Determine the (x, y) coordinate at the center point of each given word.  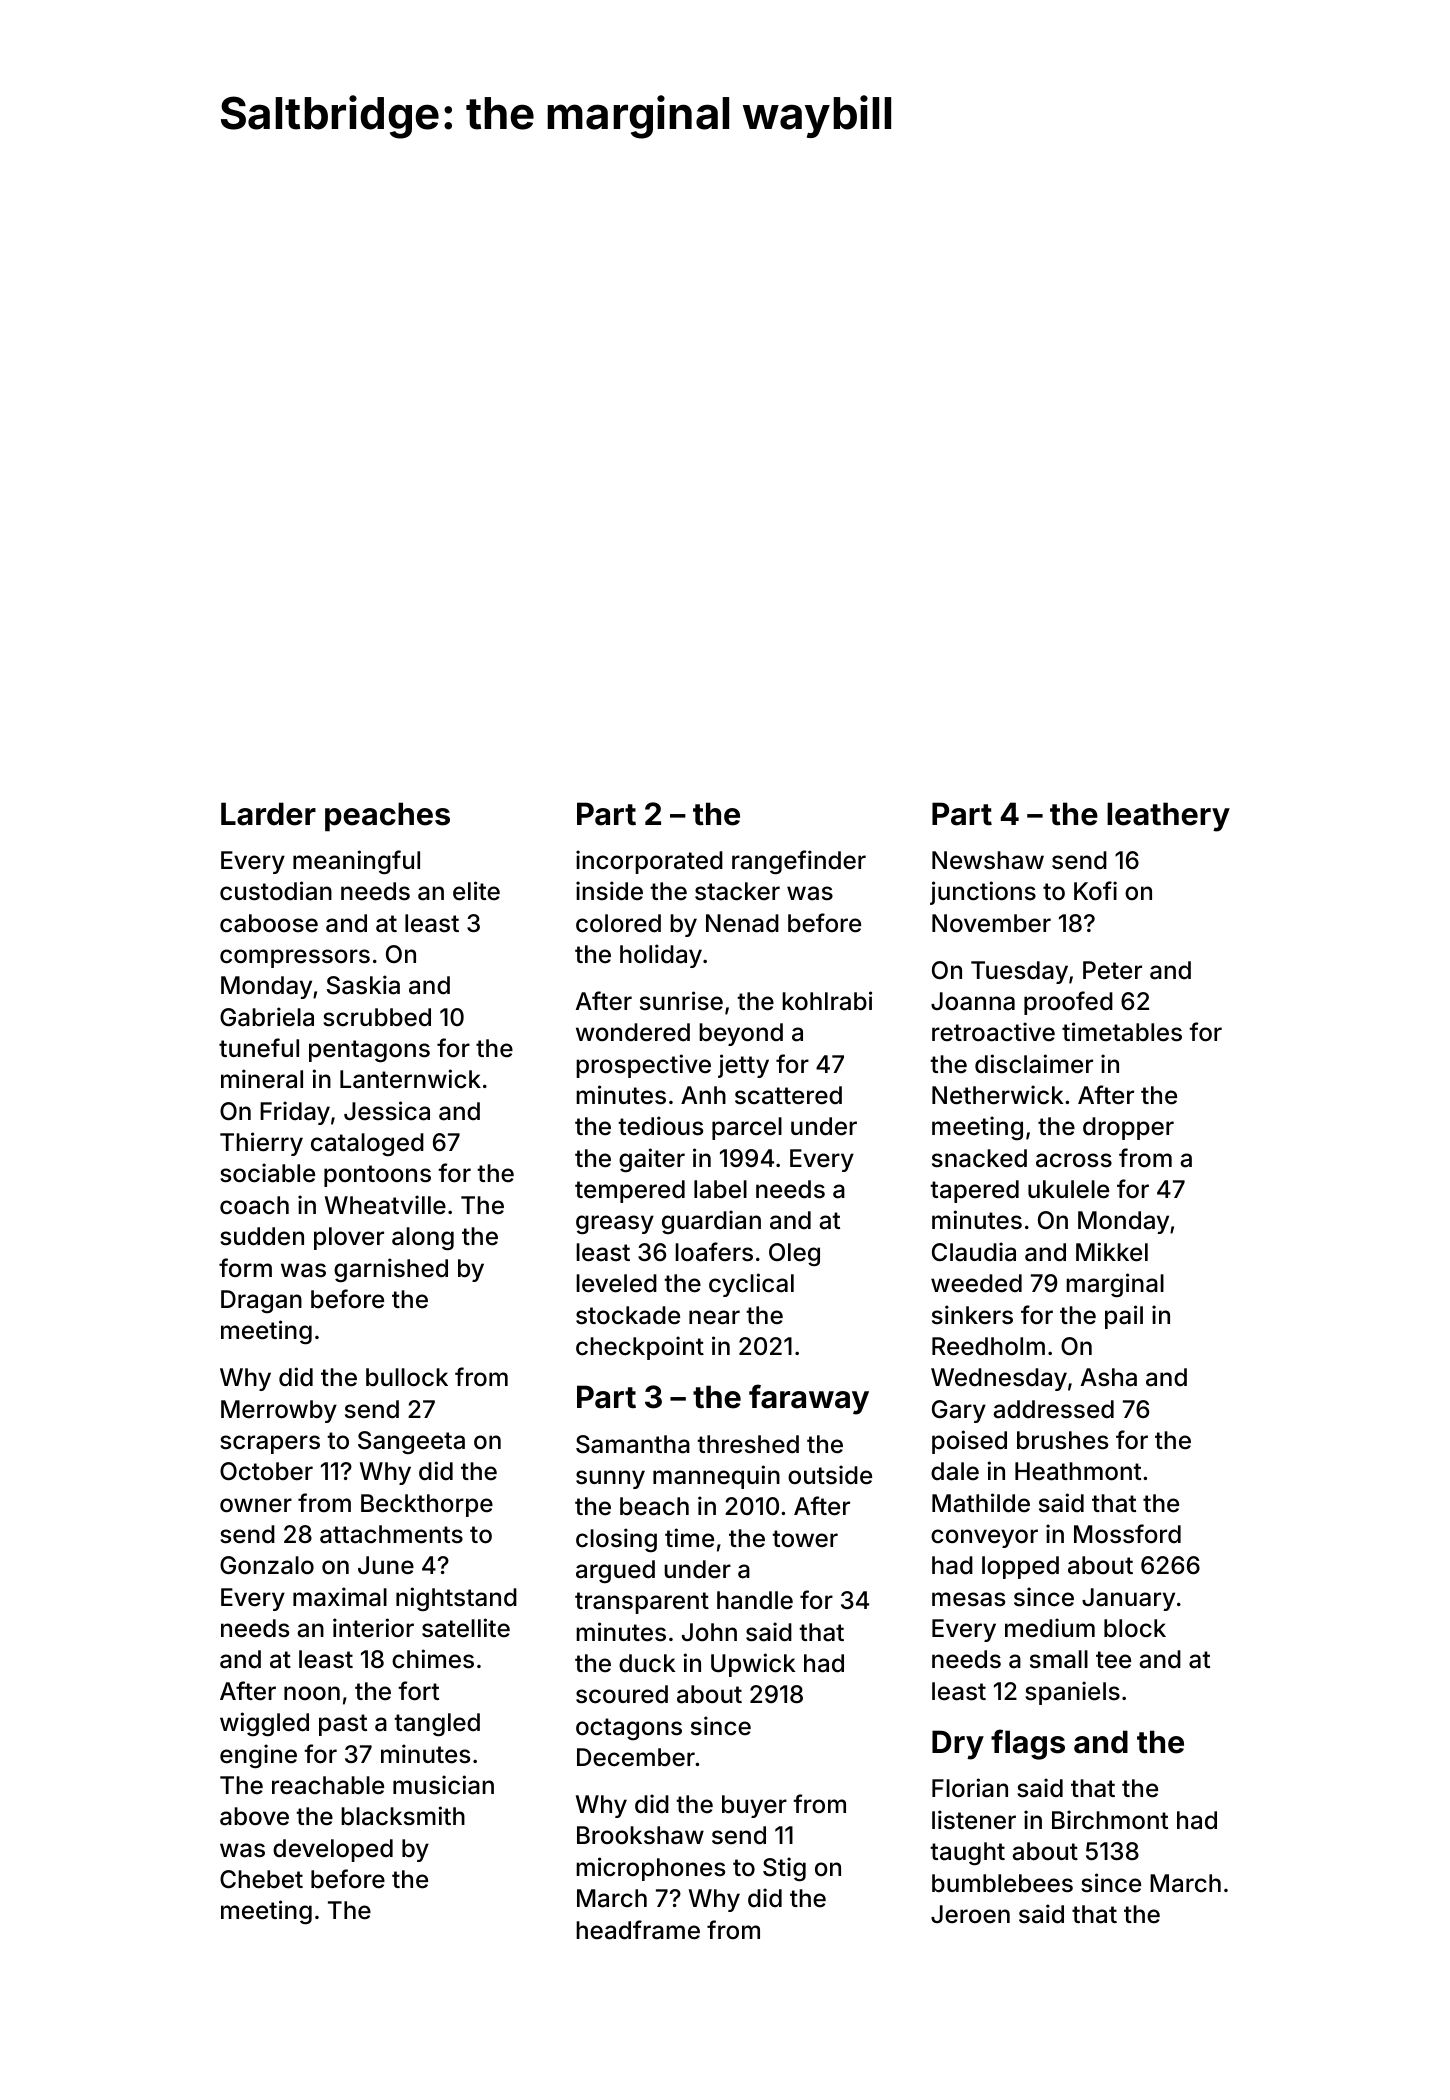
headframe (638, 1930)
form (245, 1267)
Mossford (1127, 1534)
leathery (1168, 817)
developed (333, 1850)
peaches (387, 817)
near (714, 1317)
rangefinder (799, 862)
